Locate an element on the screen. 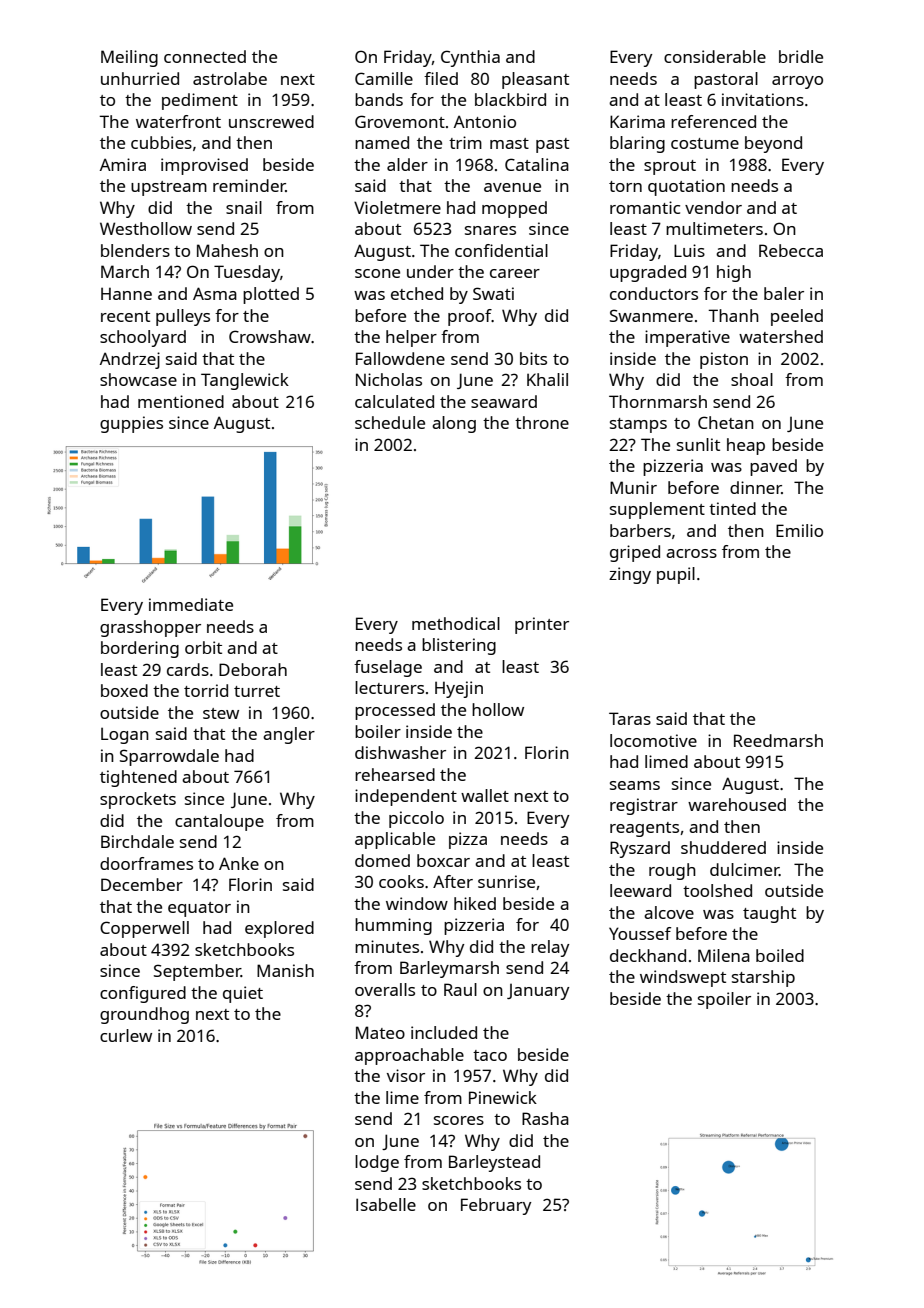  Thornmarsh is located at coordinates (658, 401).
